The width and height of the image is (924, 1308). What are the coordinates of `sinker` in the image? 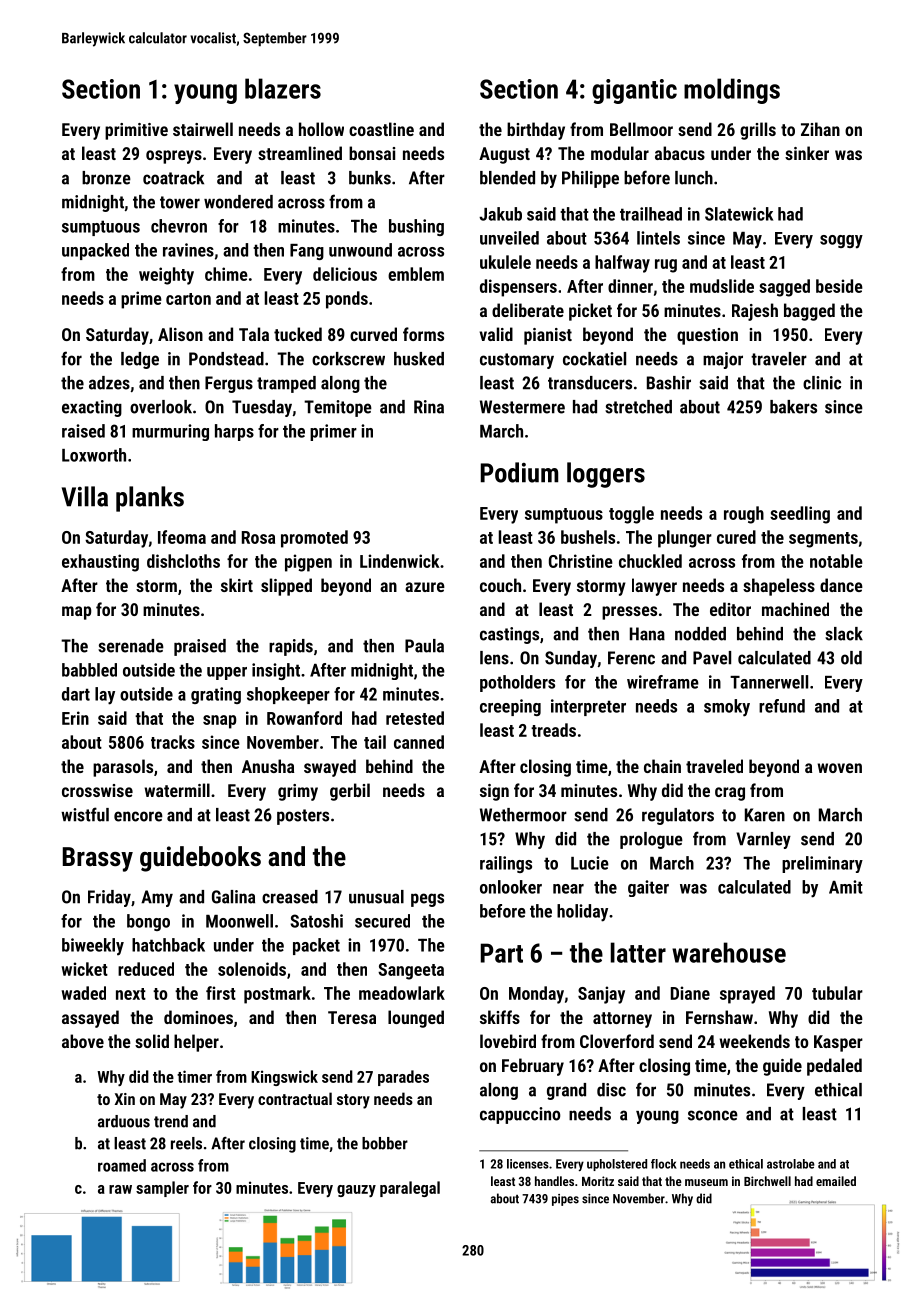 It's located at (807, 153).
